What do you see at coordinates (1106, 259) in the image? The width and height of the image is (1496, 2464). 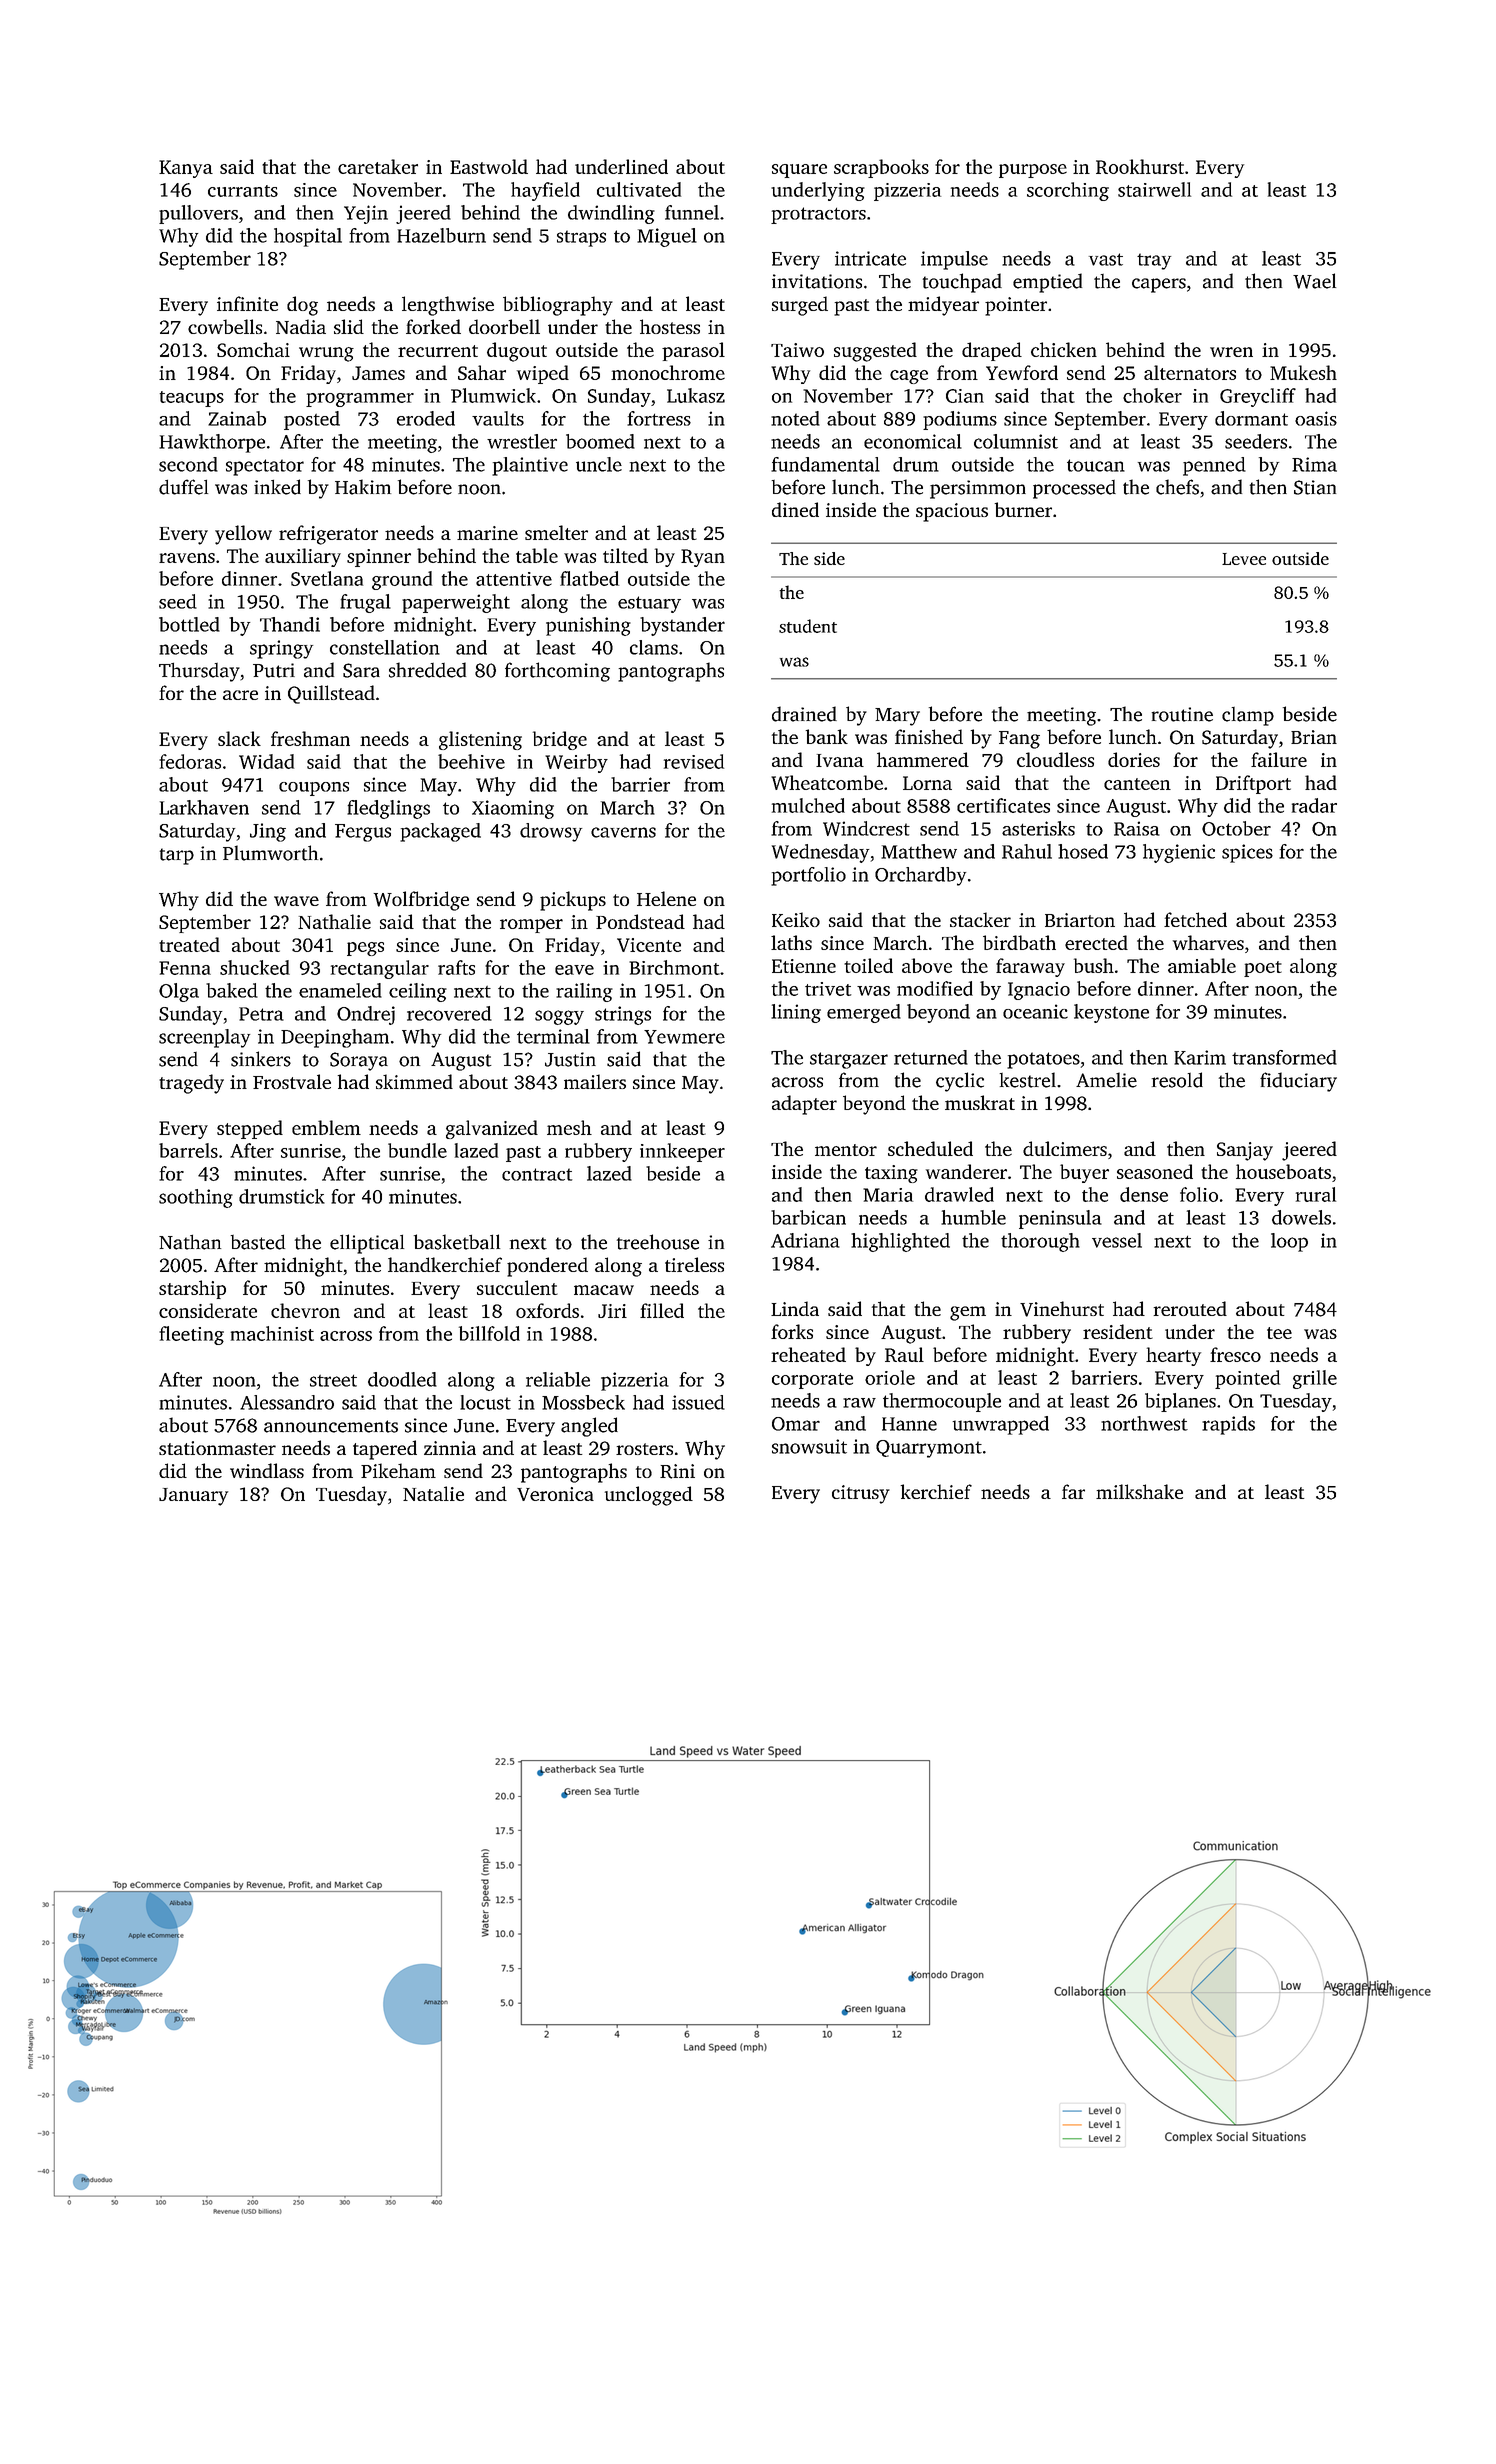 I see `vast` at bounding box center [1106, 259].
